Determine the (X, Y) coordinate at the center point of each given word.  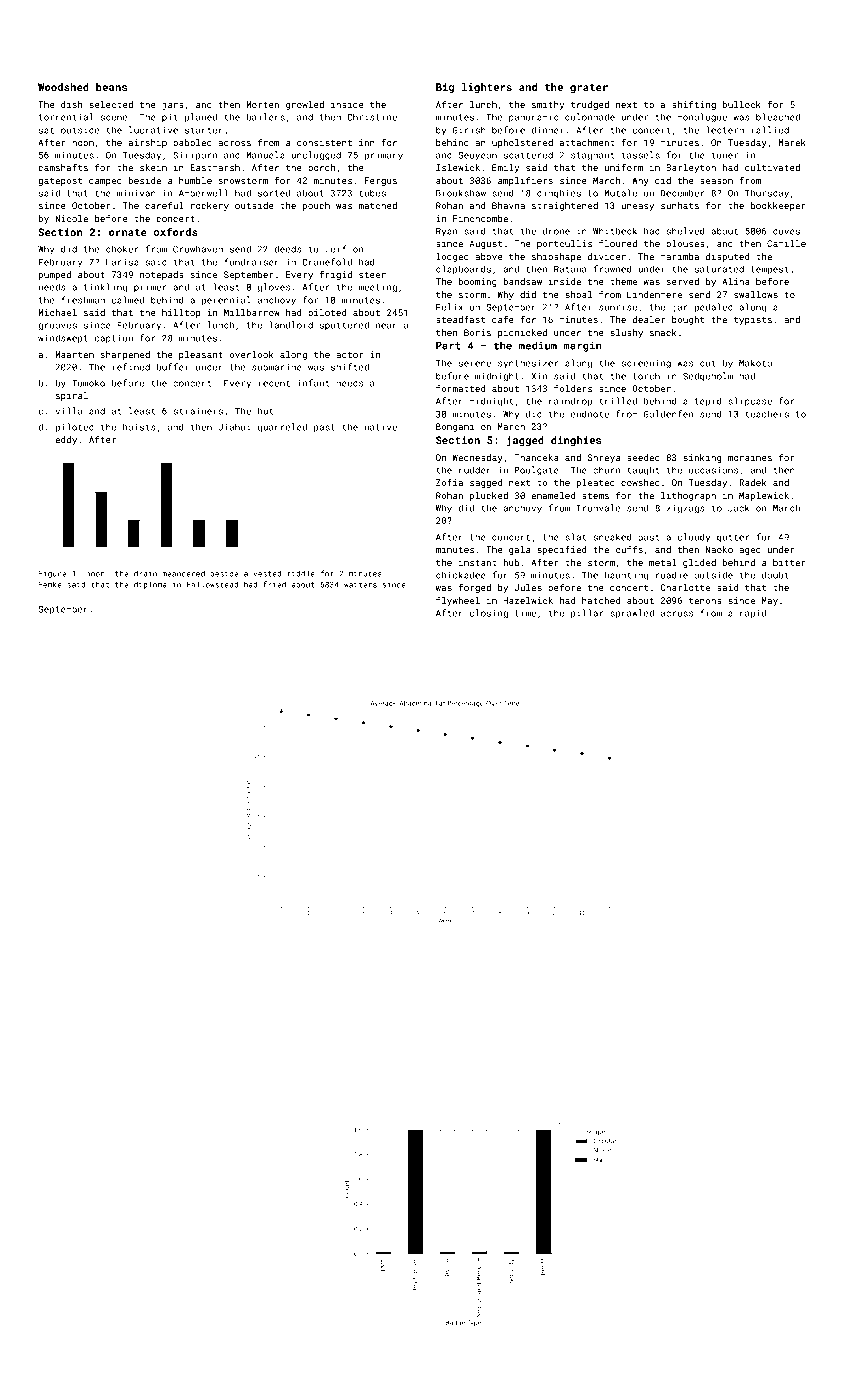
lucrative (153, 130)
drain (145, 573)
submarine (277, 367)
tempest (770, 270)
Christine (372, 117)
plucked (489, 496)
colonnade (590, 117)
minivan (136, 193)
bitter (789, 562)
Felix (449, 307)
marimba (679, 256)
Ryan (446, 232)
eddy (66, 440)
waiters (360, 585)
